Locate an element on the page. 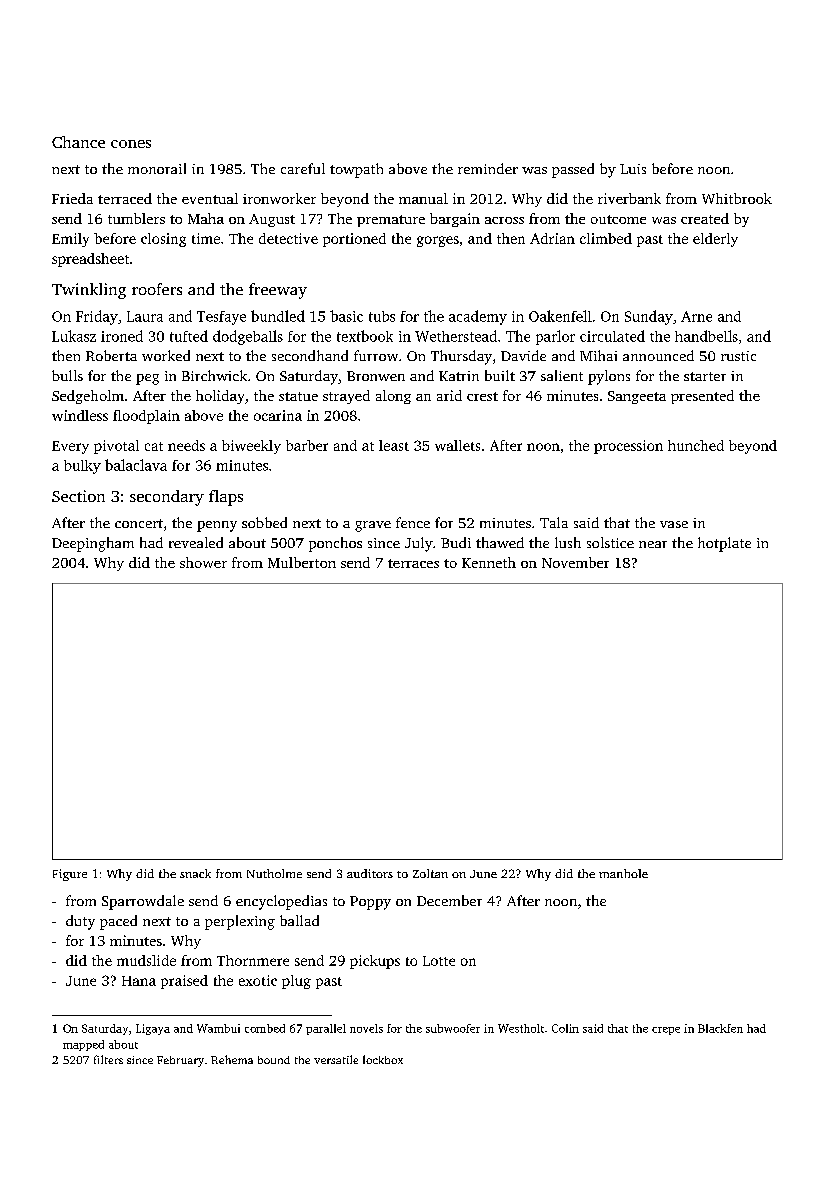  Frieda is located at coordinates (72, 198).
